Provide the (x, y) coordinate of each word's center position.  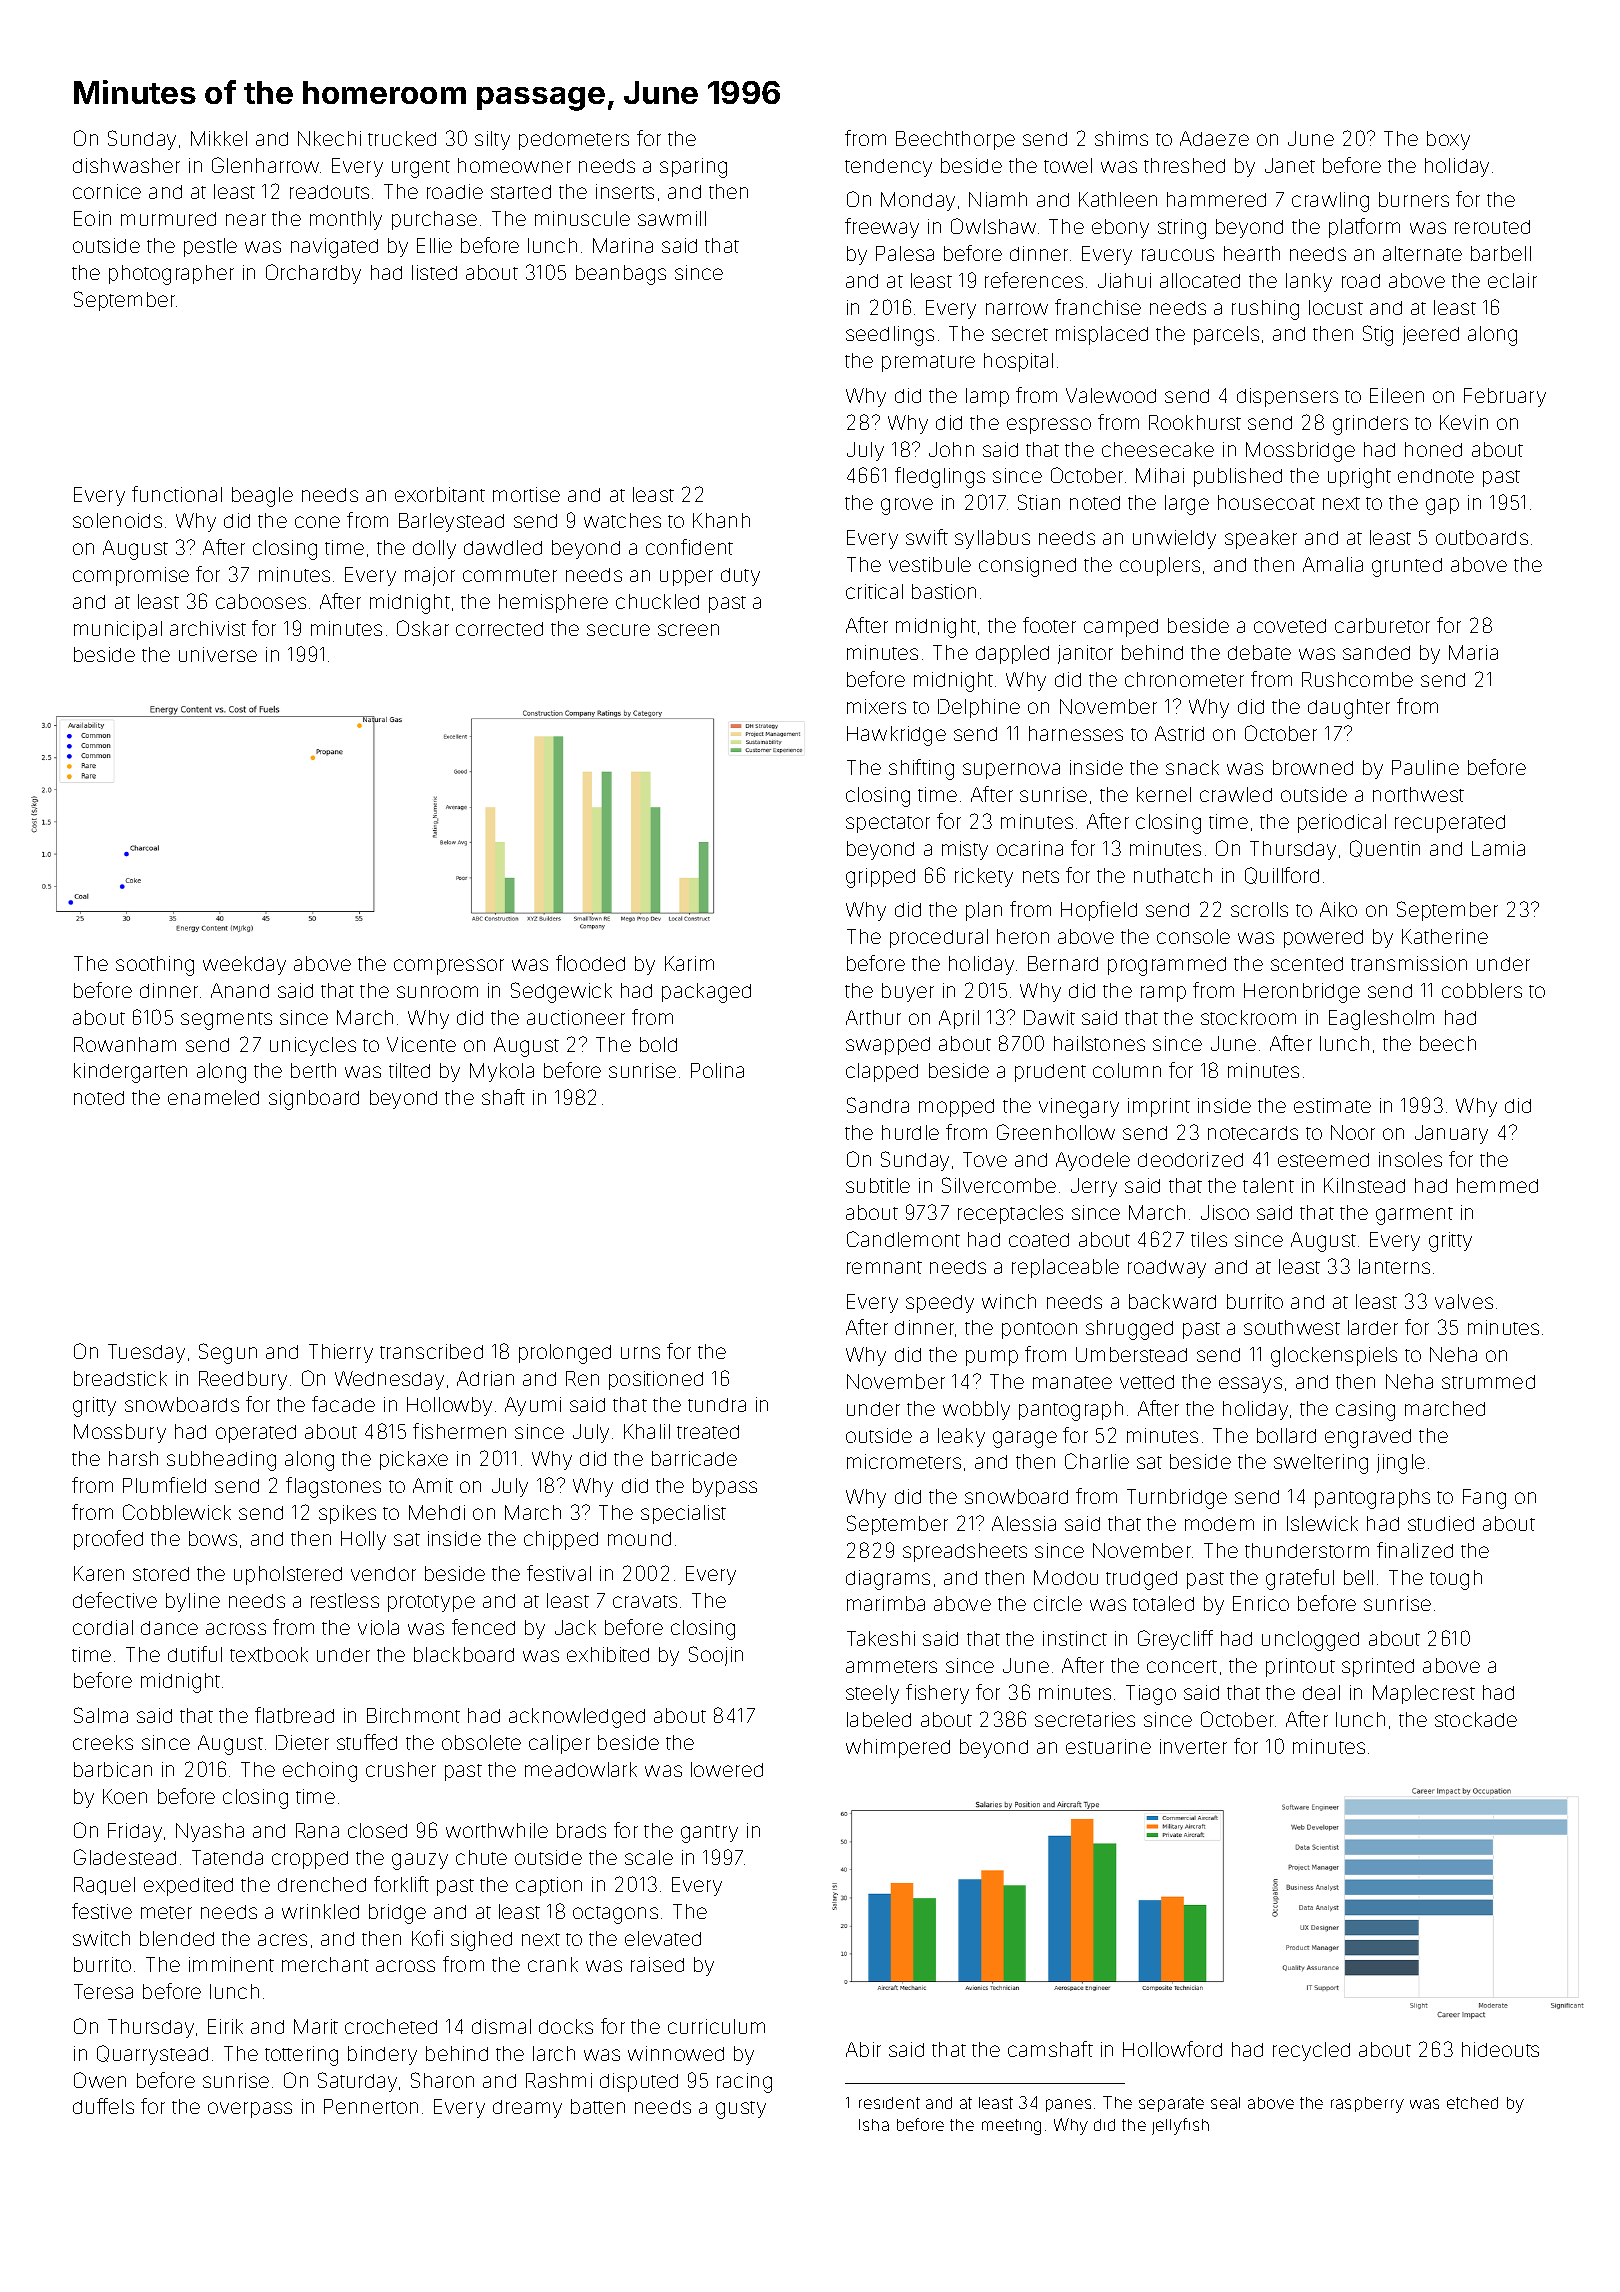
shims (1121, 138)
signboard (314, 1100)
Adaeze (1214, 138)
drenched (322, 1884)
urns (640, 1353)
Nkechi (329, 138)
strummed (1488, 1382)
